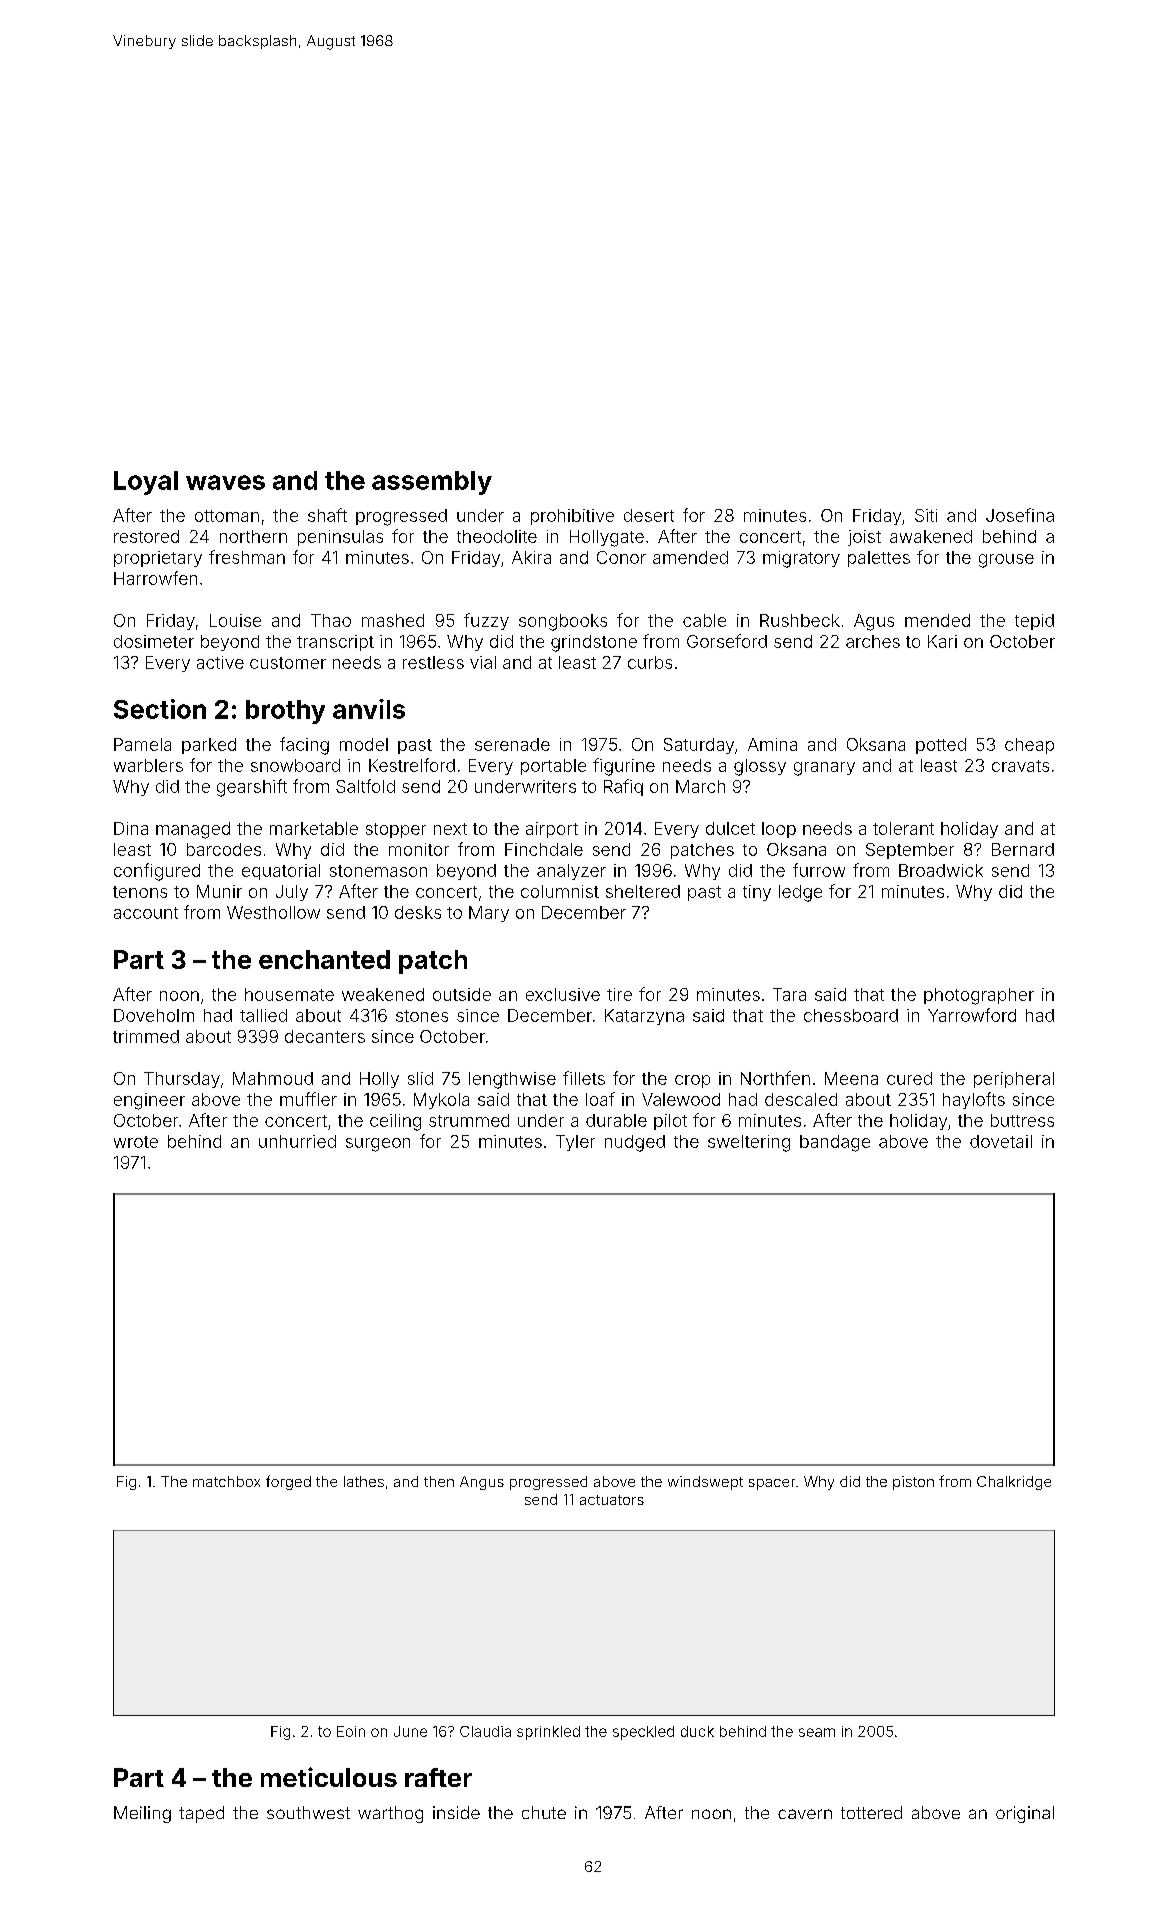 This image has width=1168, height=1923. Describe the element at coordinates (225, 482) in the image. I see `waves` at that location.
